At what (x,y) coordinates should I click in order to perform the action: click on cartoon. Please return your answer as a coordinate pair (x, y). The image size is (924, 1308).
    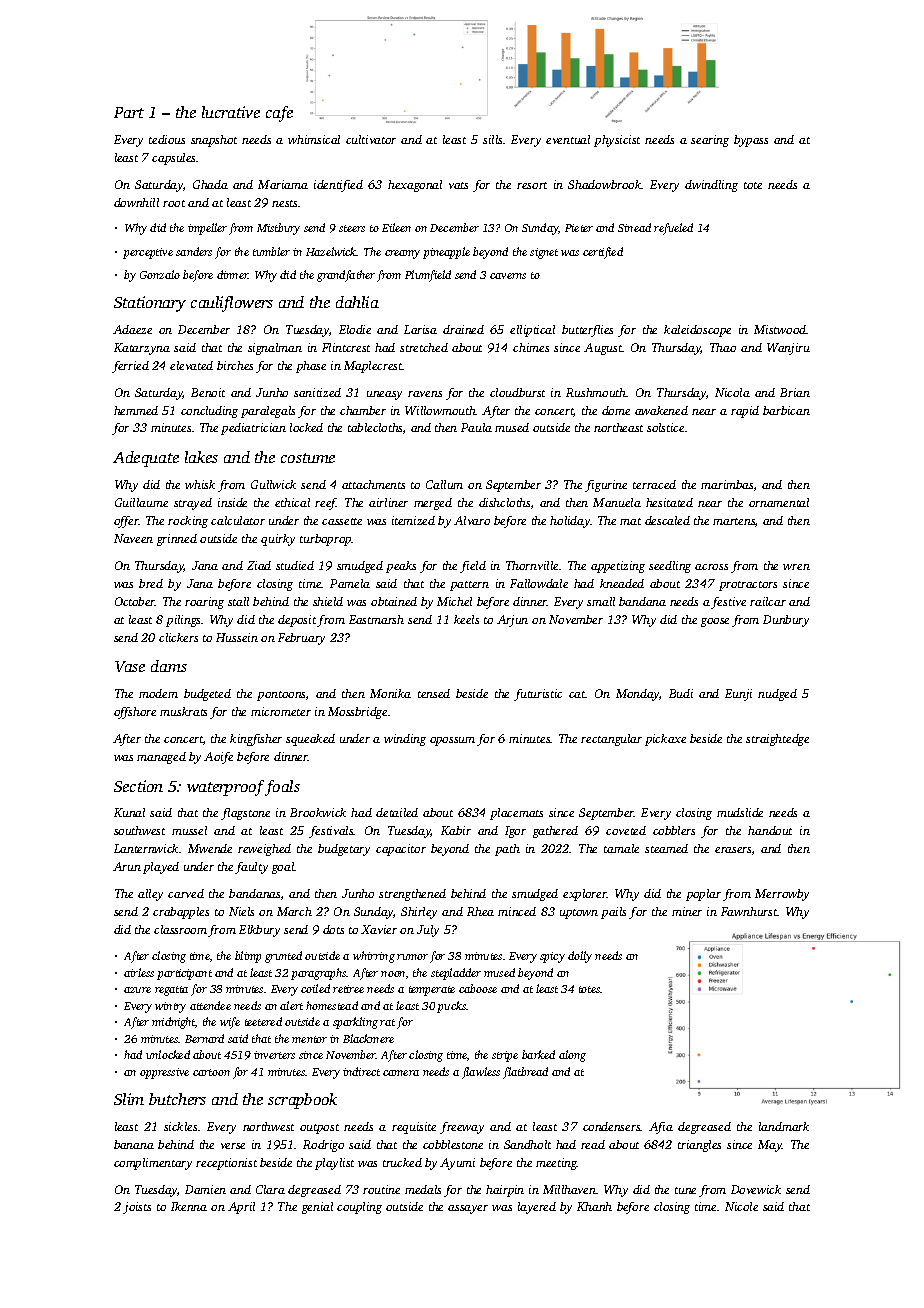
    Looking at the image, I should click on (211, 1072).
